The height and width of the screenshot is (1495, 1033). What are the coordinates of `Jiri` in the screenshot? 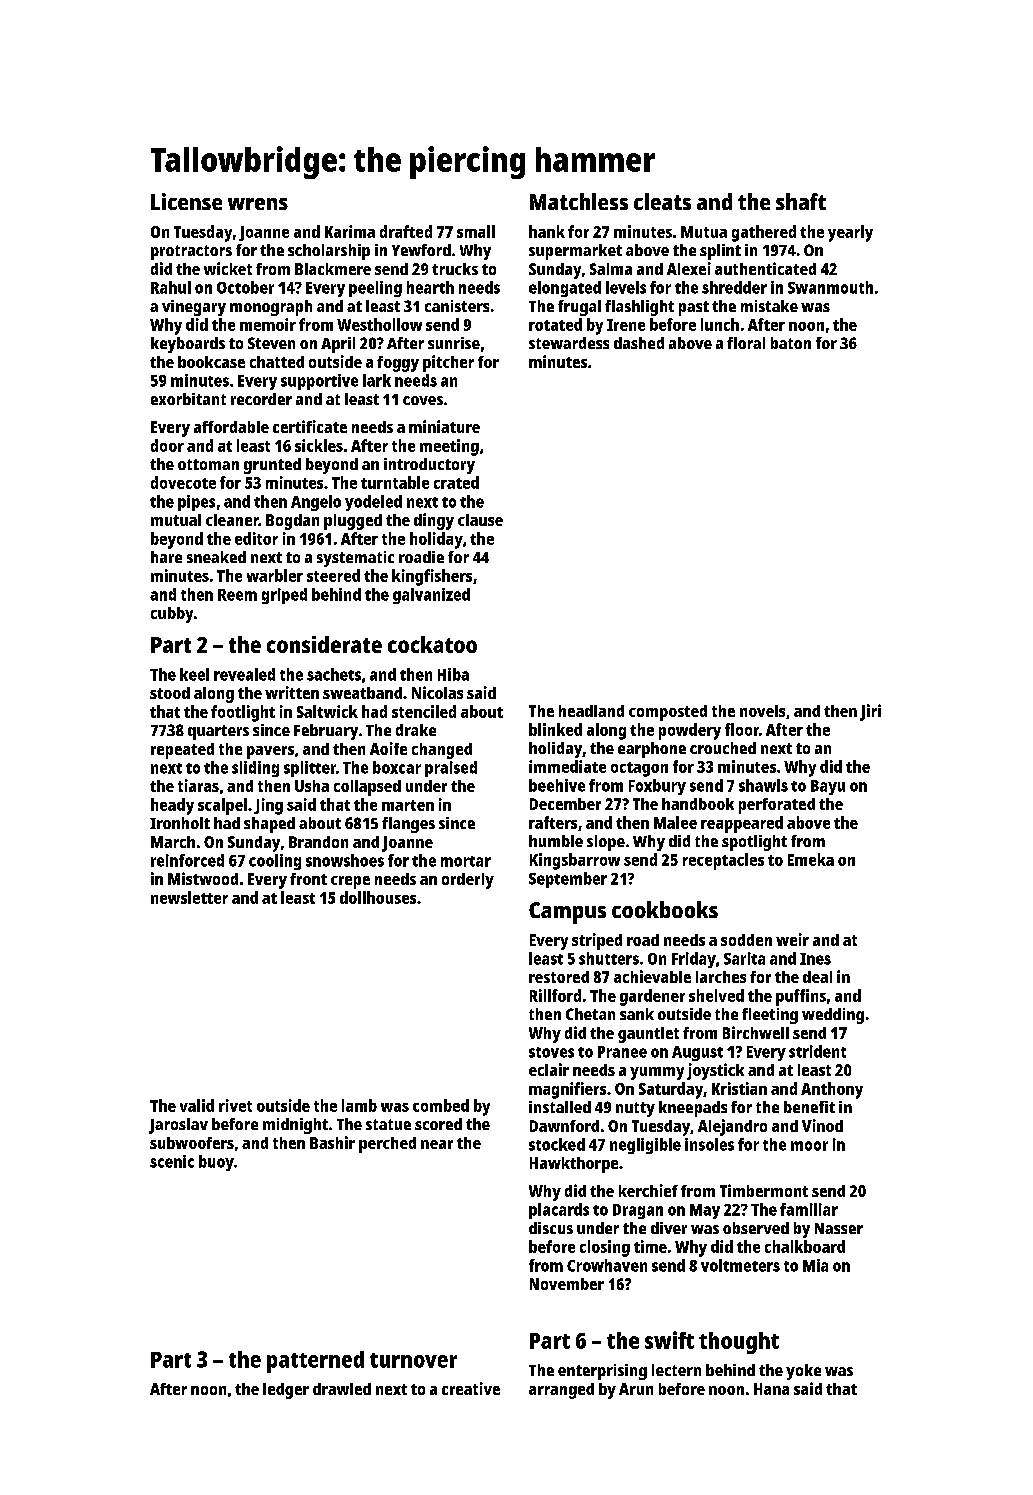 It's located at (870, 712).
